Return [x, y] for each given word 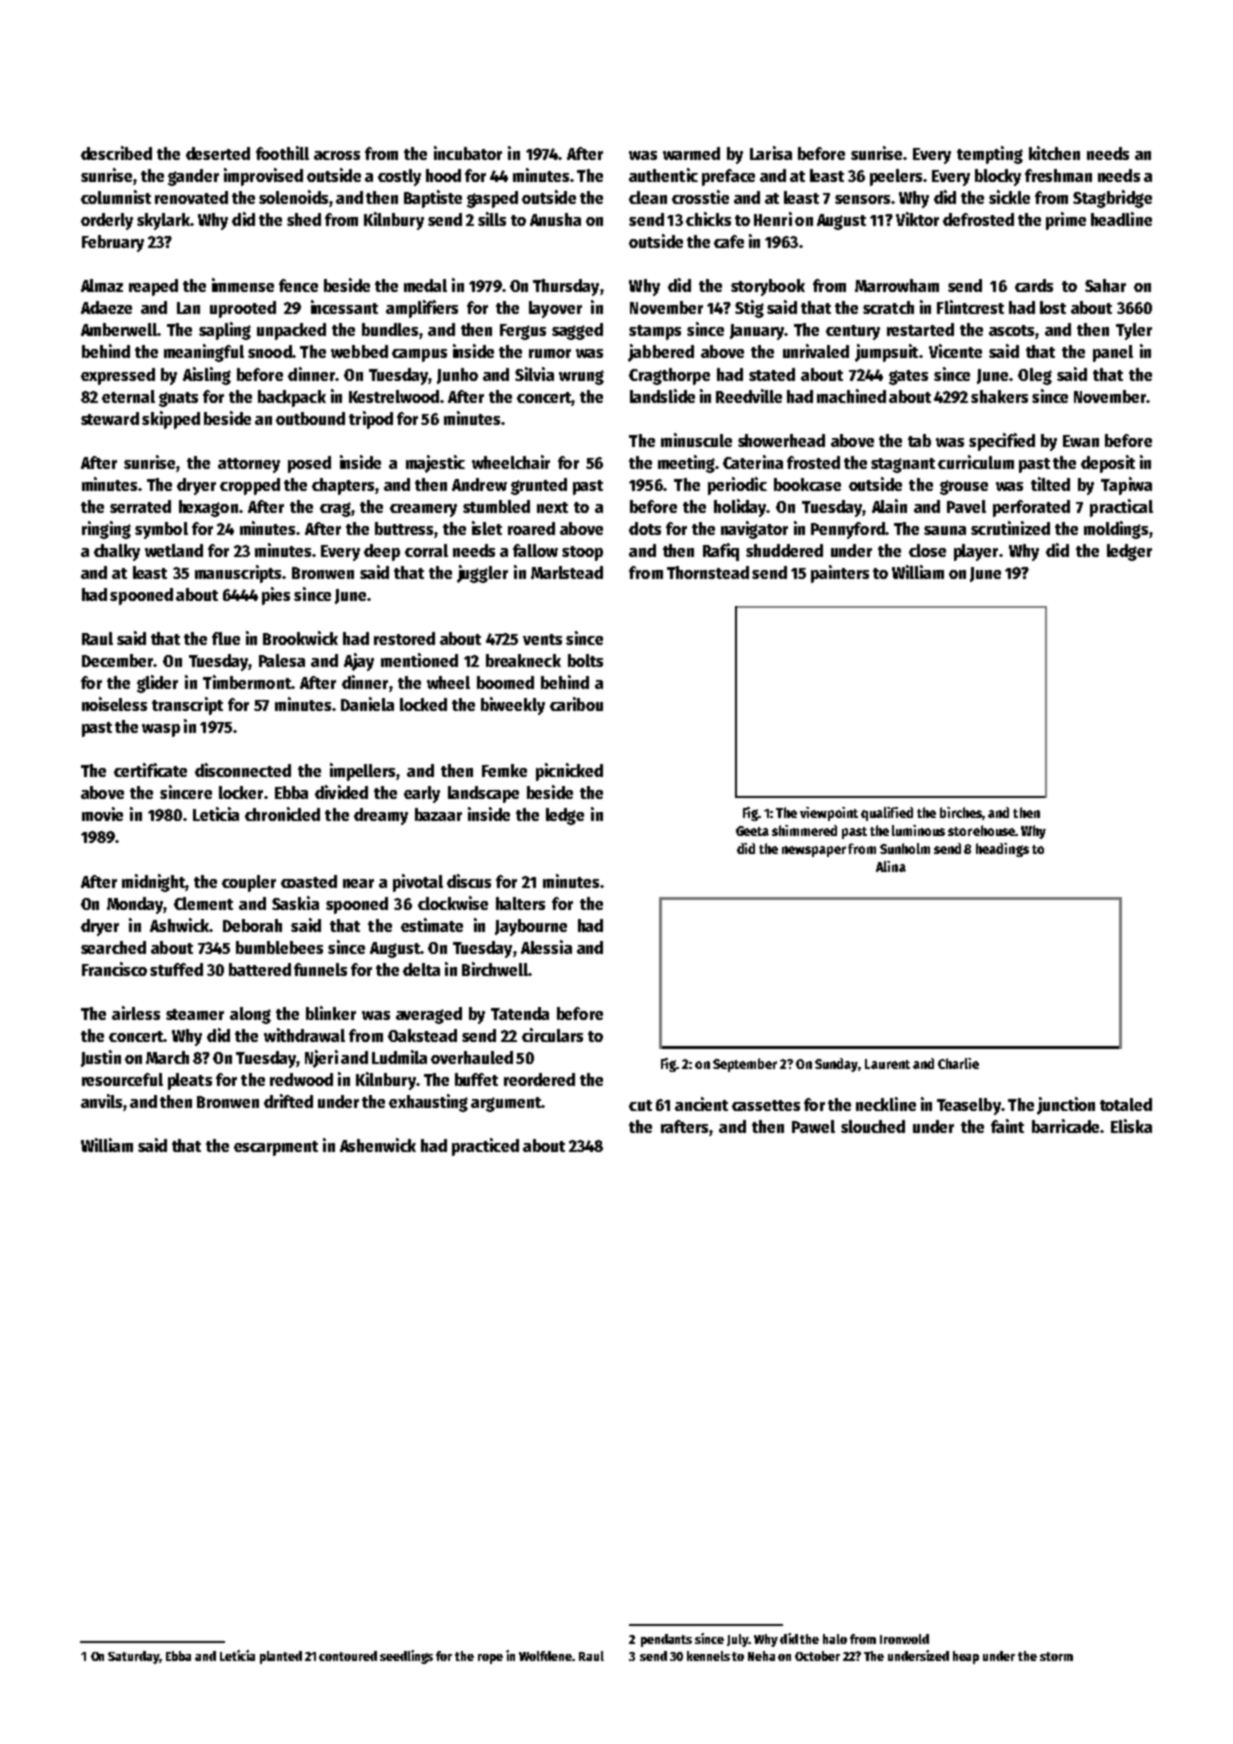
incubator [468, 153]
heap [966, 1657]
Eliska [1131, 1126]
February [113, 243]
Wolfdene [546, 1656]
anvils [101, 1101]
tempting [990, 155]
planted [281, 1657]
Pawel [813, 1126]
